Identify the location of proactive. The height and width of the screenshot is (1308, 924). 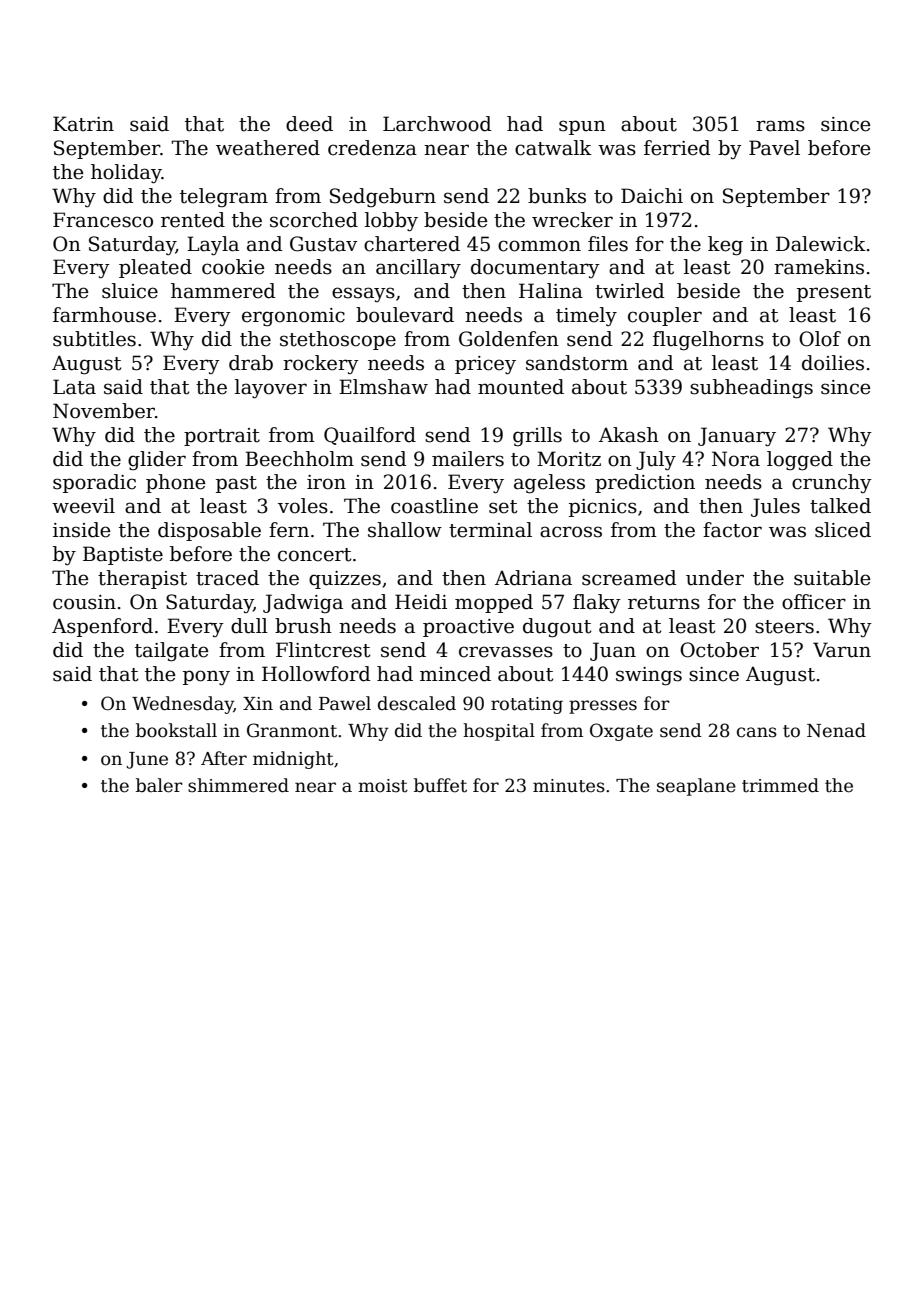
(468, 628).
